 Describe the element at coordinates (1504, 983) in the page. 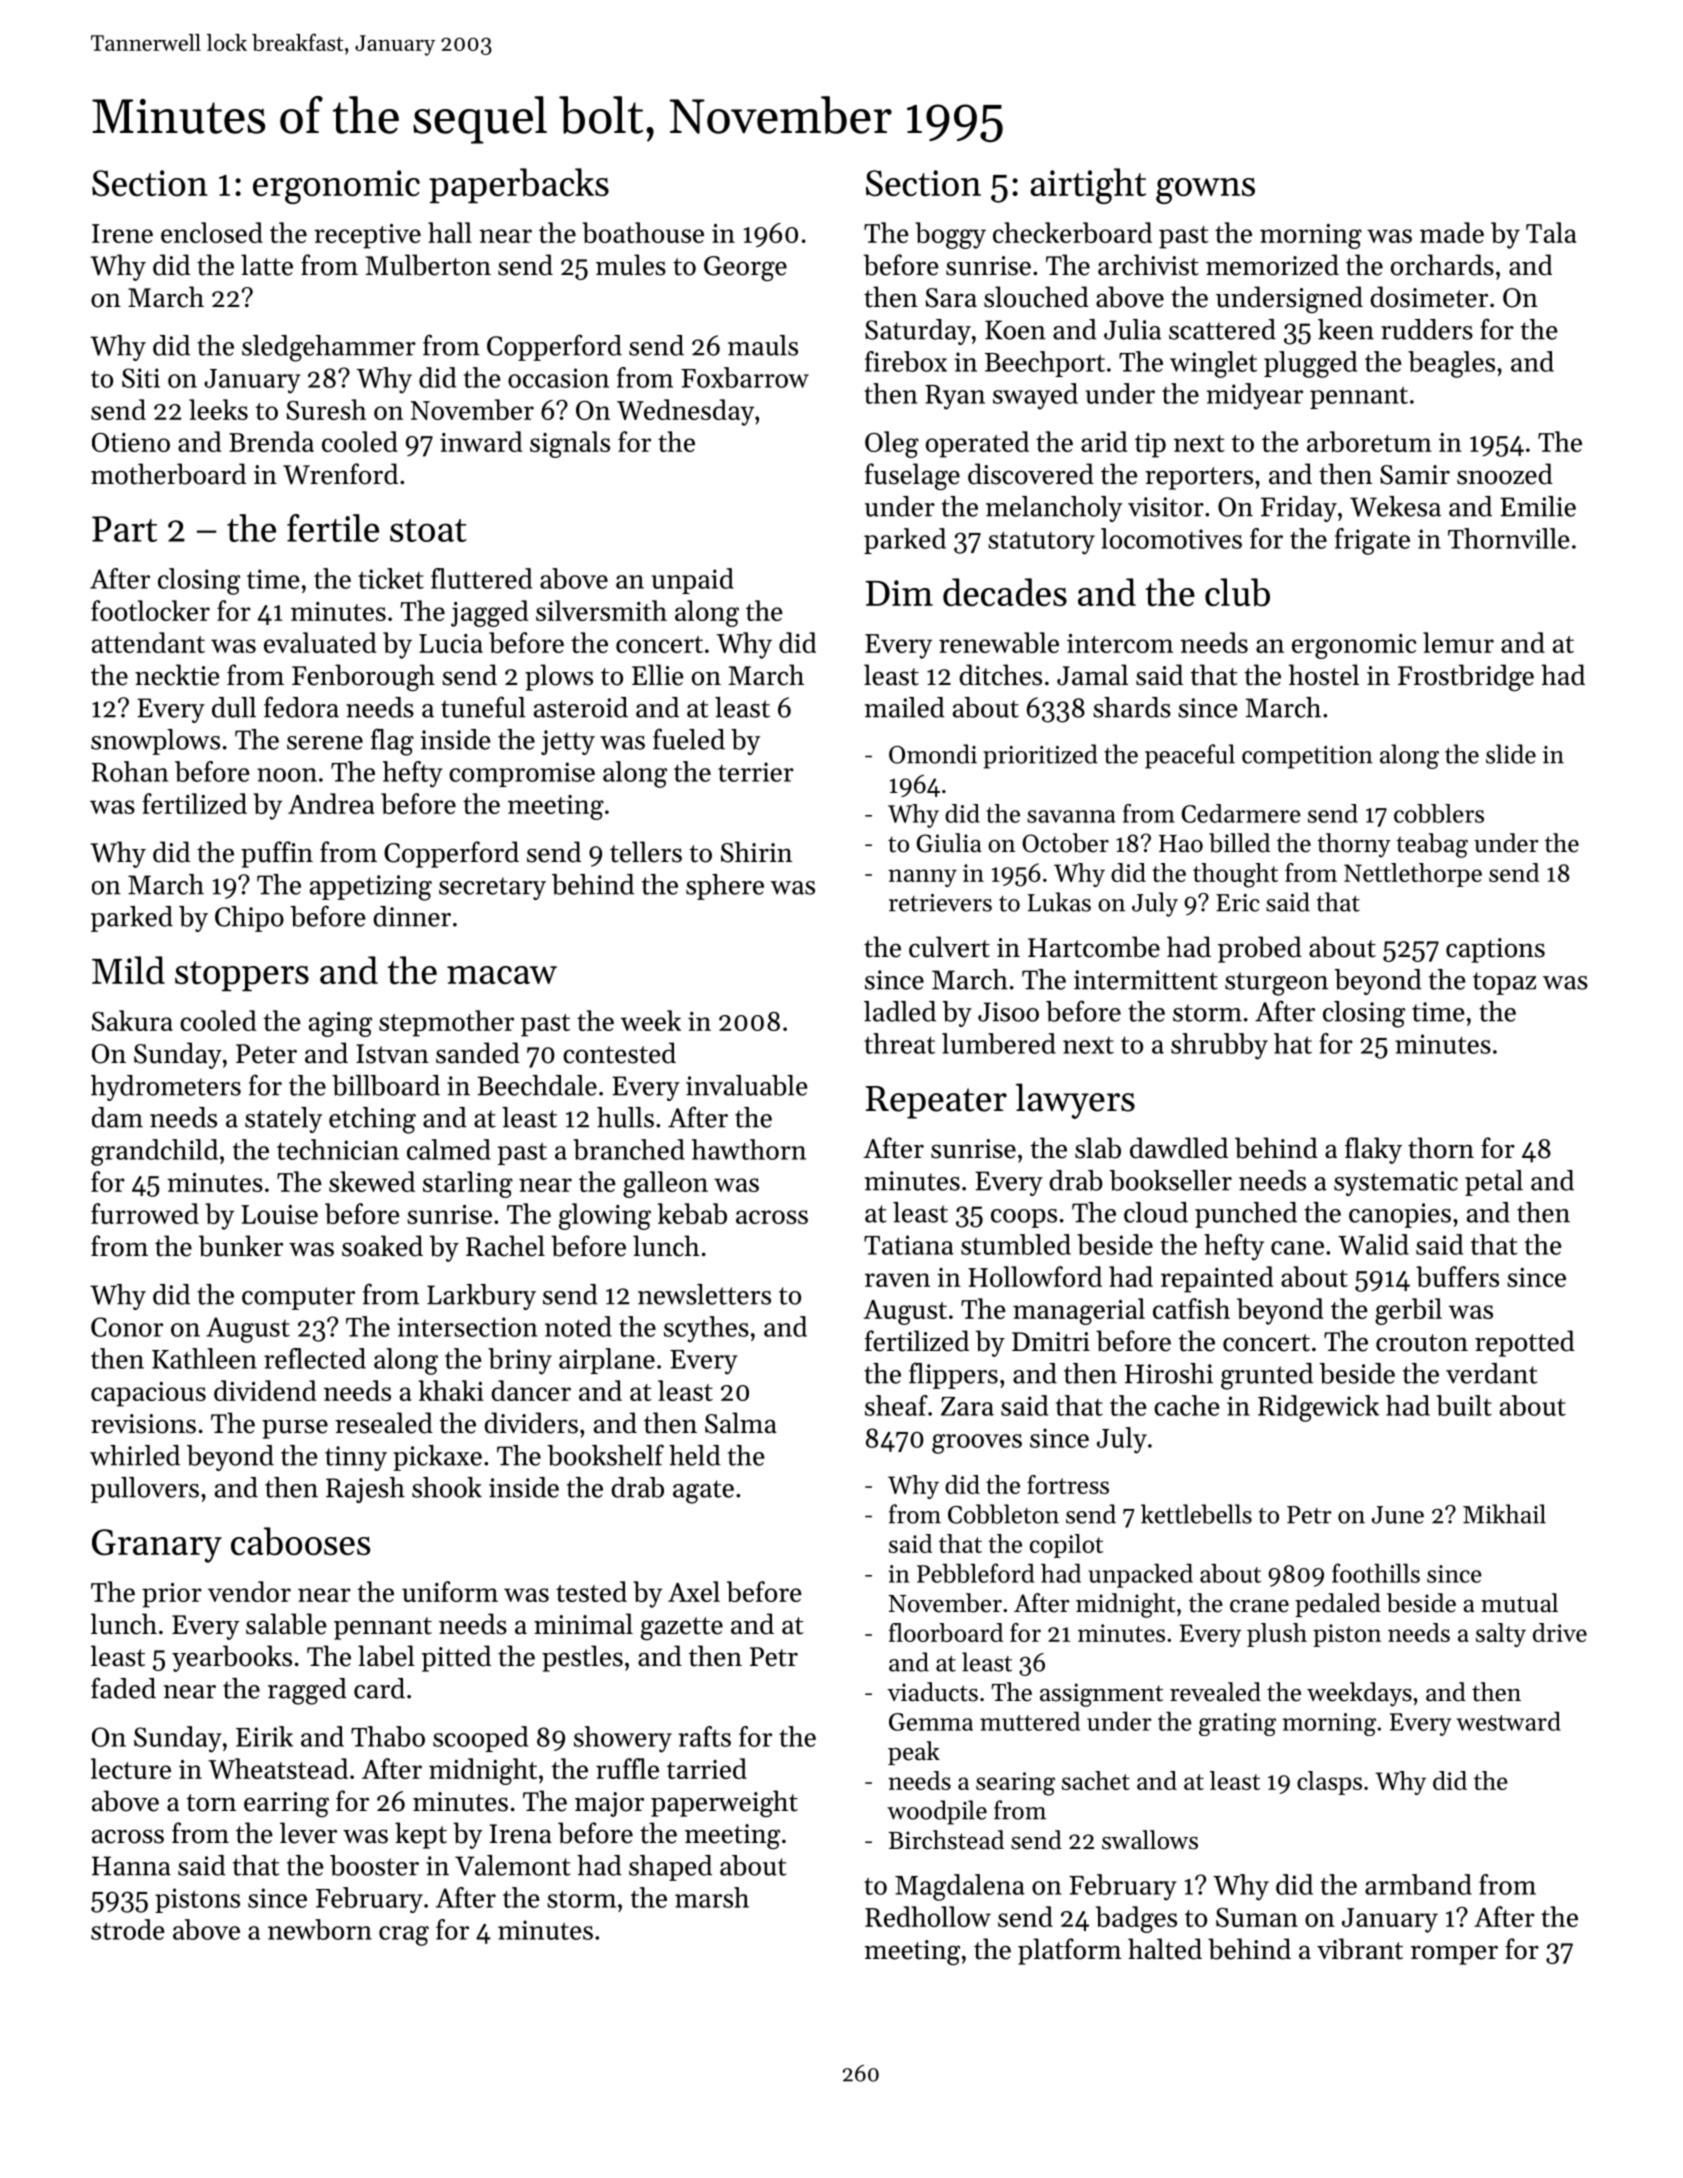

I see `topaz` at that location.
